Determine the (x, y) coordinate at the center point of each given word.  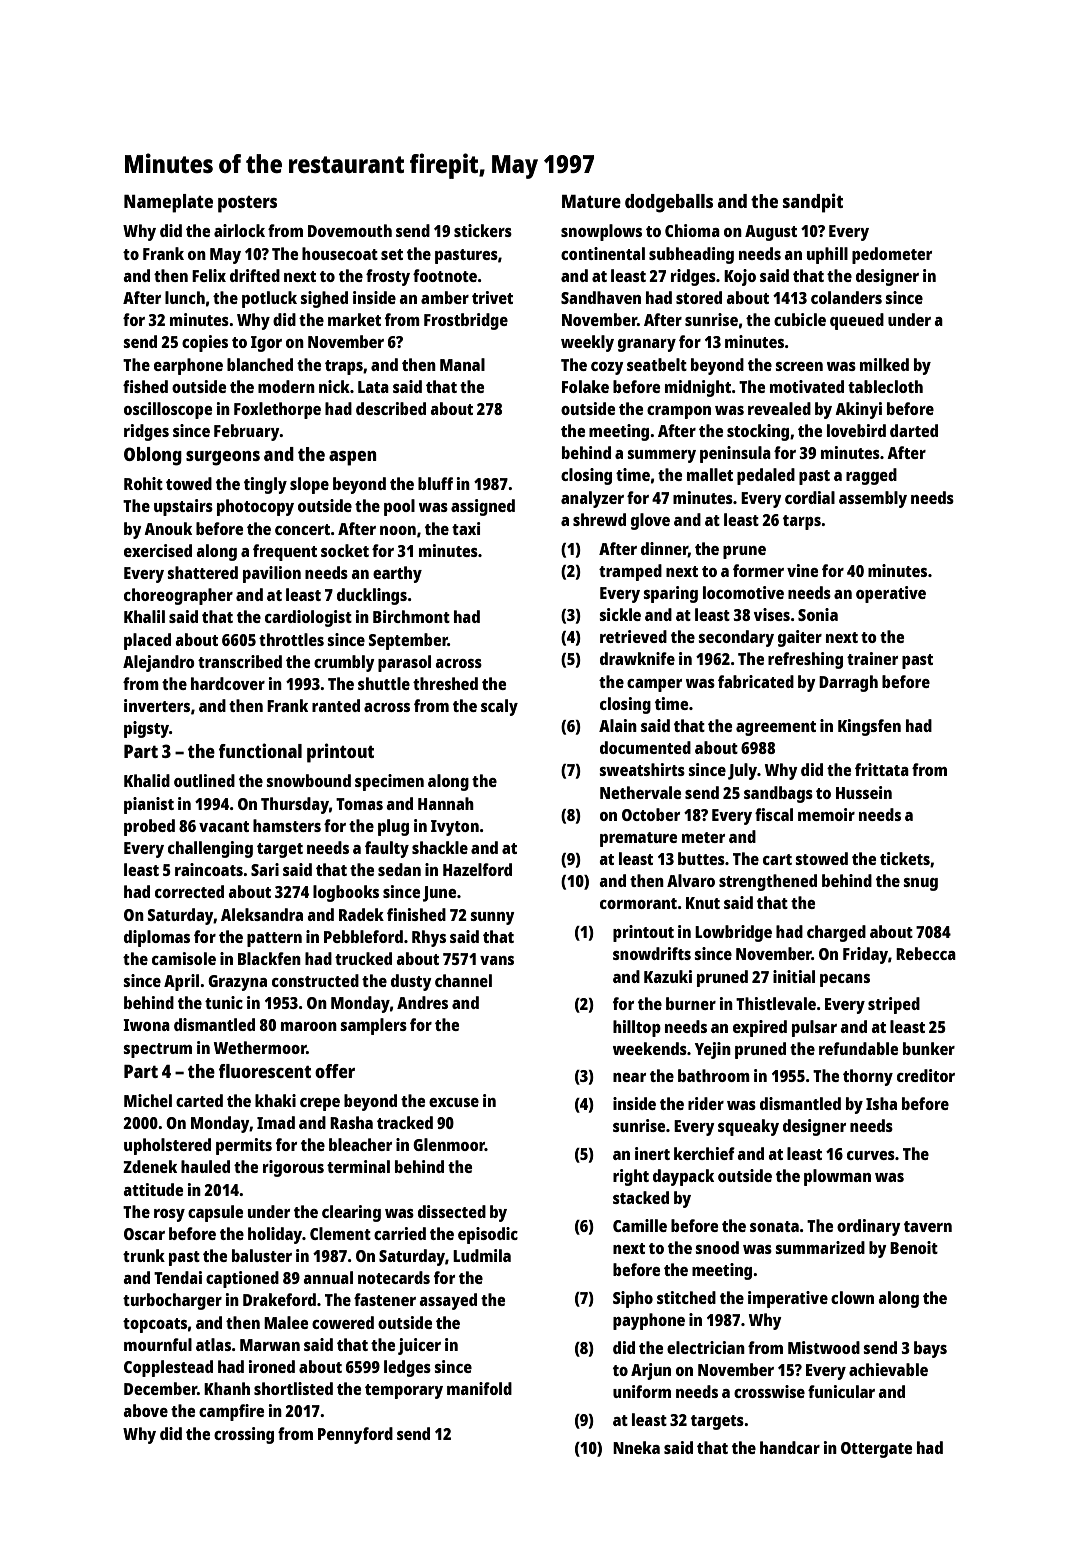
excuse (454, 1102)
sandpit (813, 203)
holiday (275, 1235)
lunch (185, 297)
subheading (691, 255)
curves (871, 1155)
